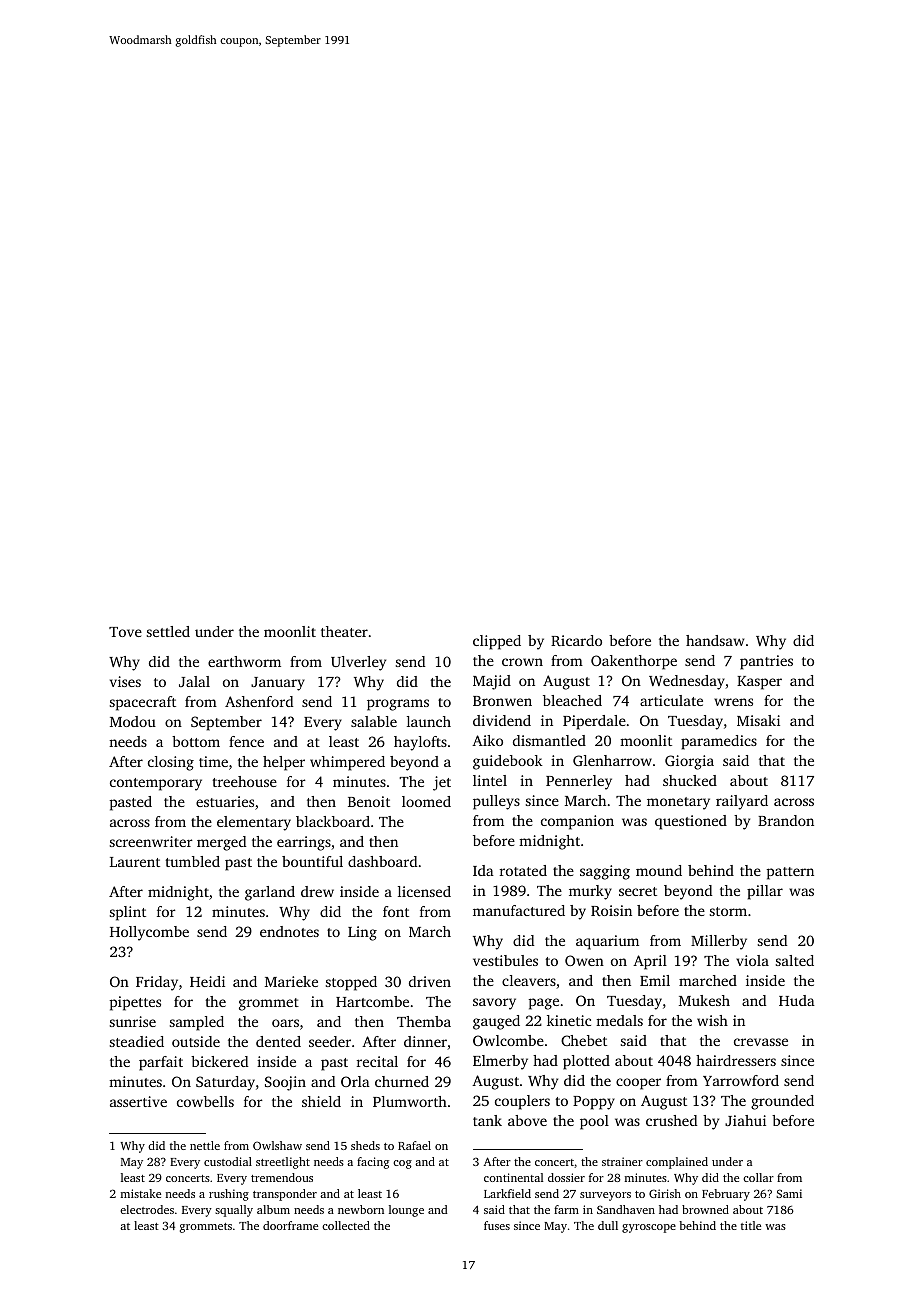 This image has height=1308, width=924. Describe the element at coordinates (497, 1225) in the image. I see `fuses` at that location.
